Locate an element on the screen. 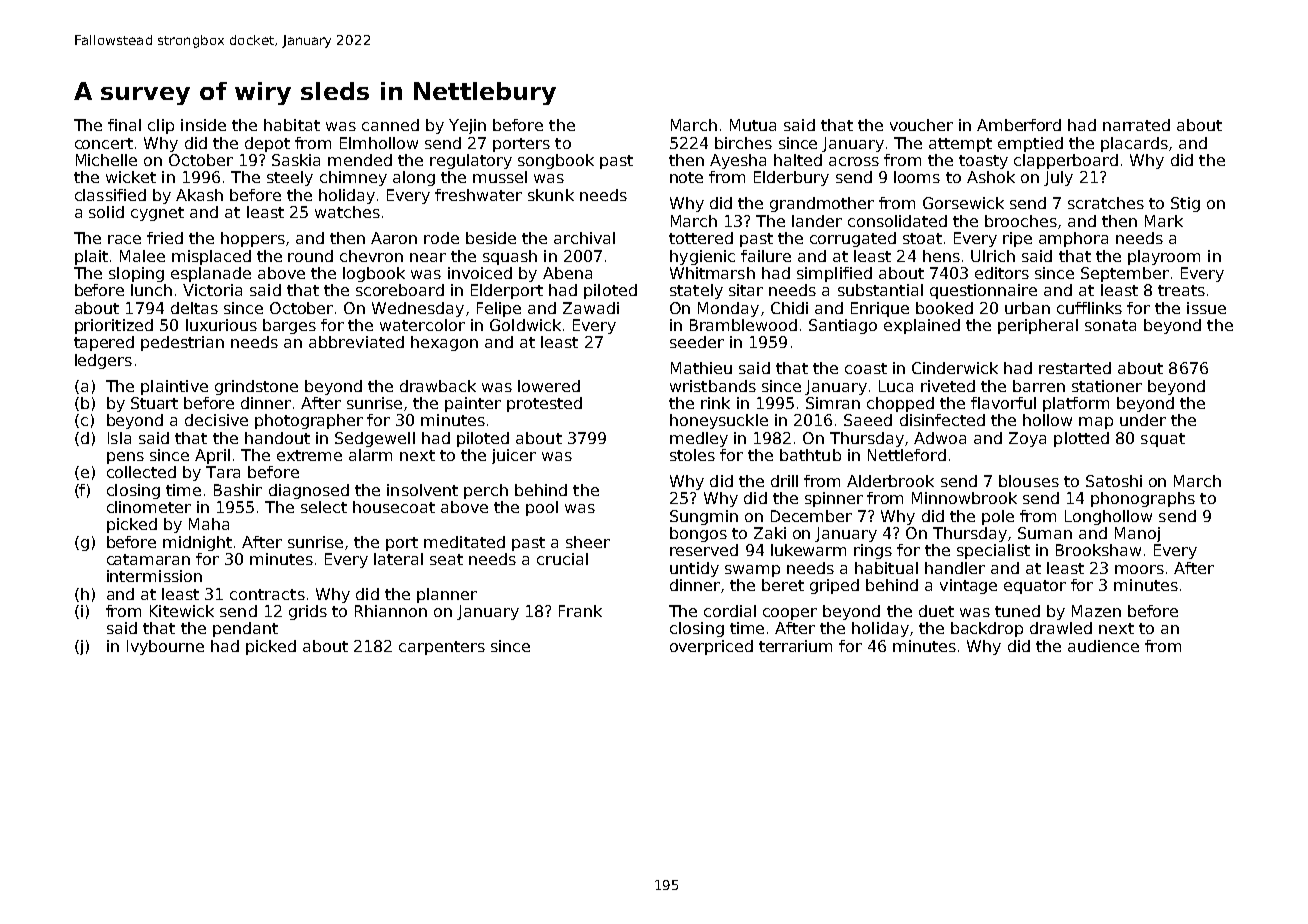 The image size is (1308, 924). stoles is located at coordinates (692, 455).
